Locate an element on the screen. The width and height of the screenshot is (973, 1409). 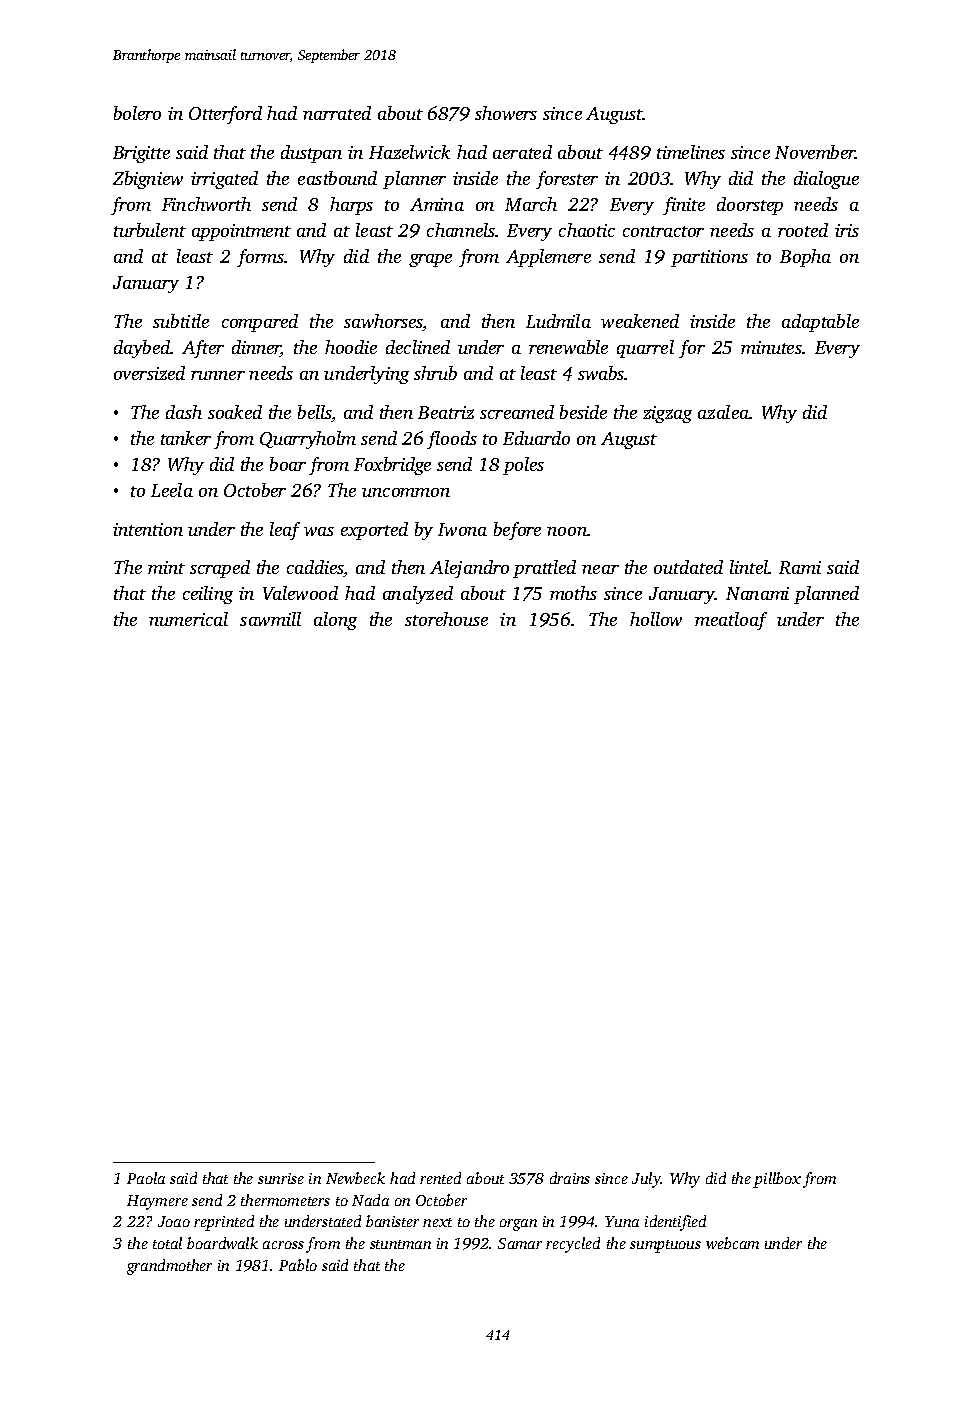
sumptuous is located at coordinates (665, 1246).
